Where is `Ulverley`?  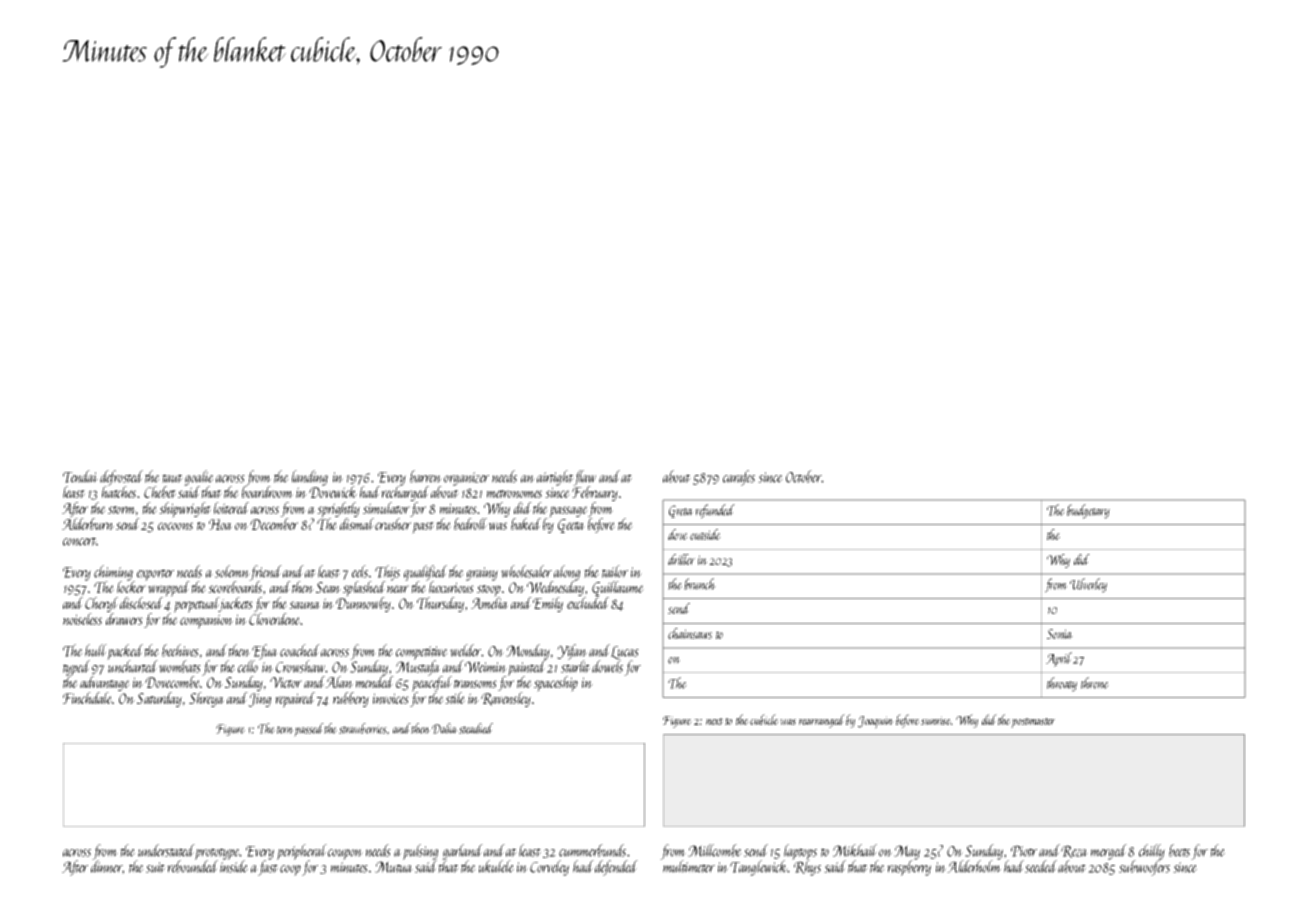
Ulverley is located at coordinates (1088, 585).
